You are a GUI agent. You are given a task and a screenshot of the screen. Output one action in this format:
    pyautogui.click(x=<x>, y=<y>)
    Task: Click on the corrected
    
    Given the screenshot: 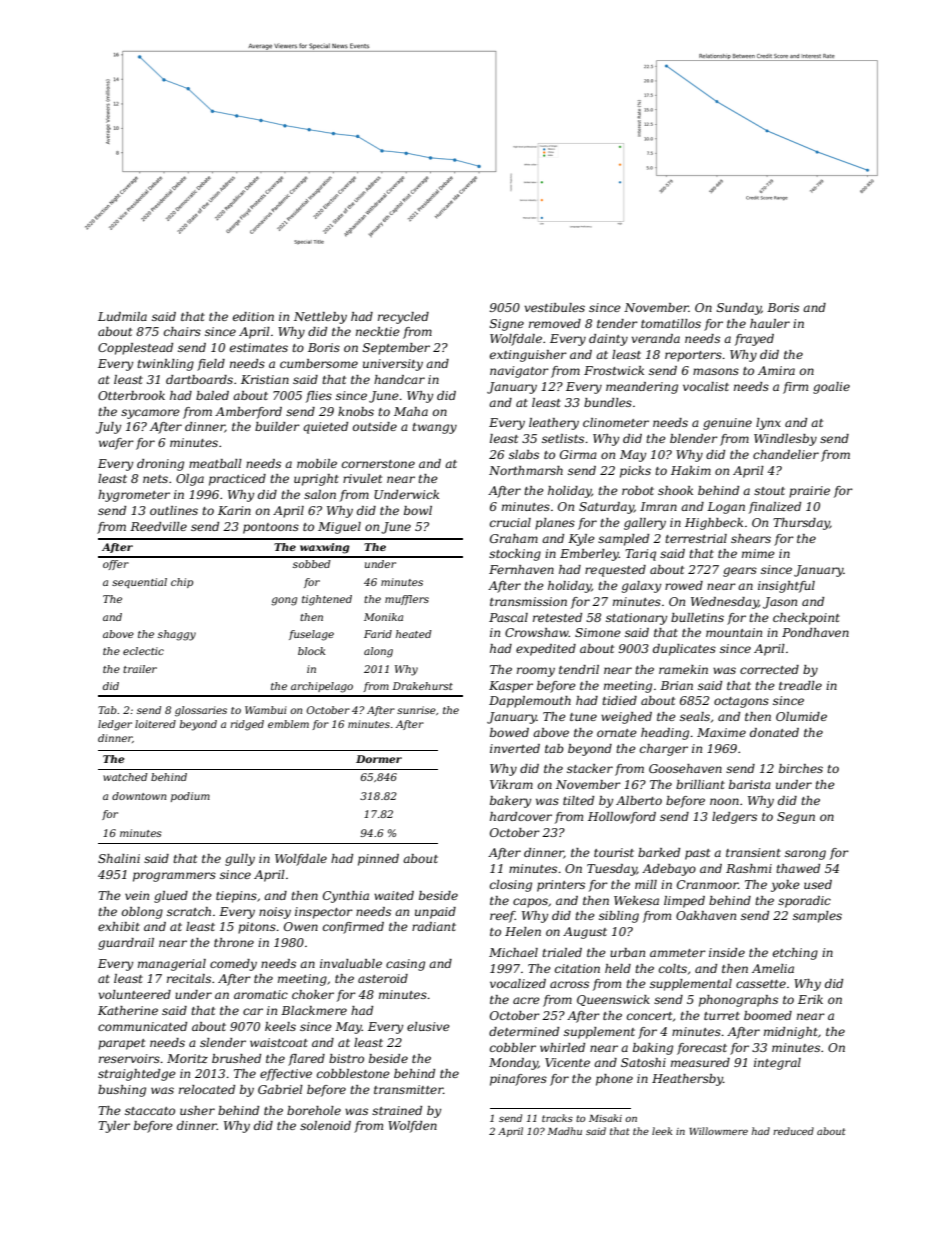 What is the action you would take?
    pyautogui.click(x=769, y=669)
